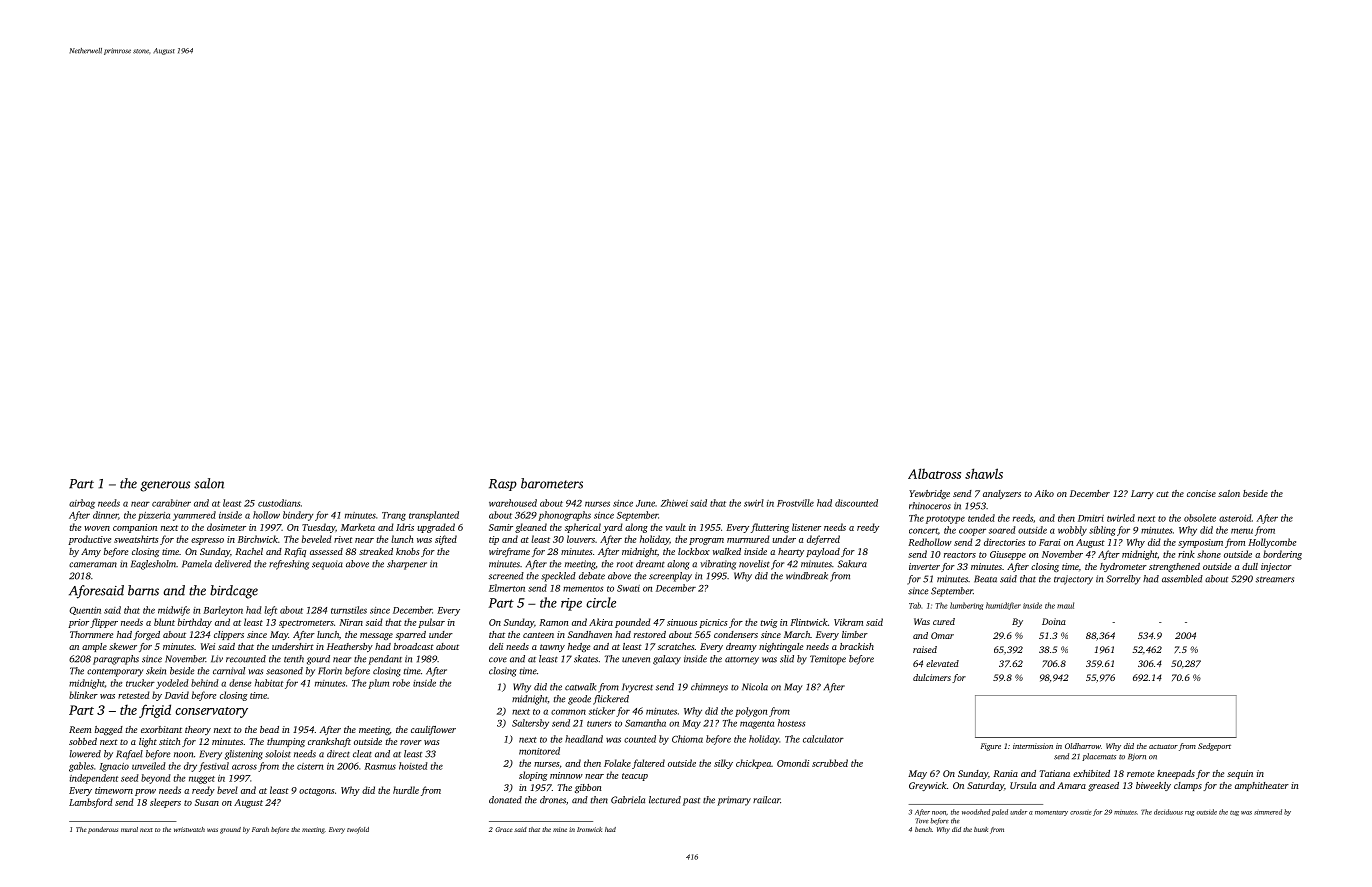  I want to click on mine, so click(560, 829).
